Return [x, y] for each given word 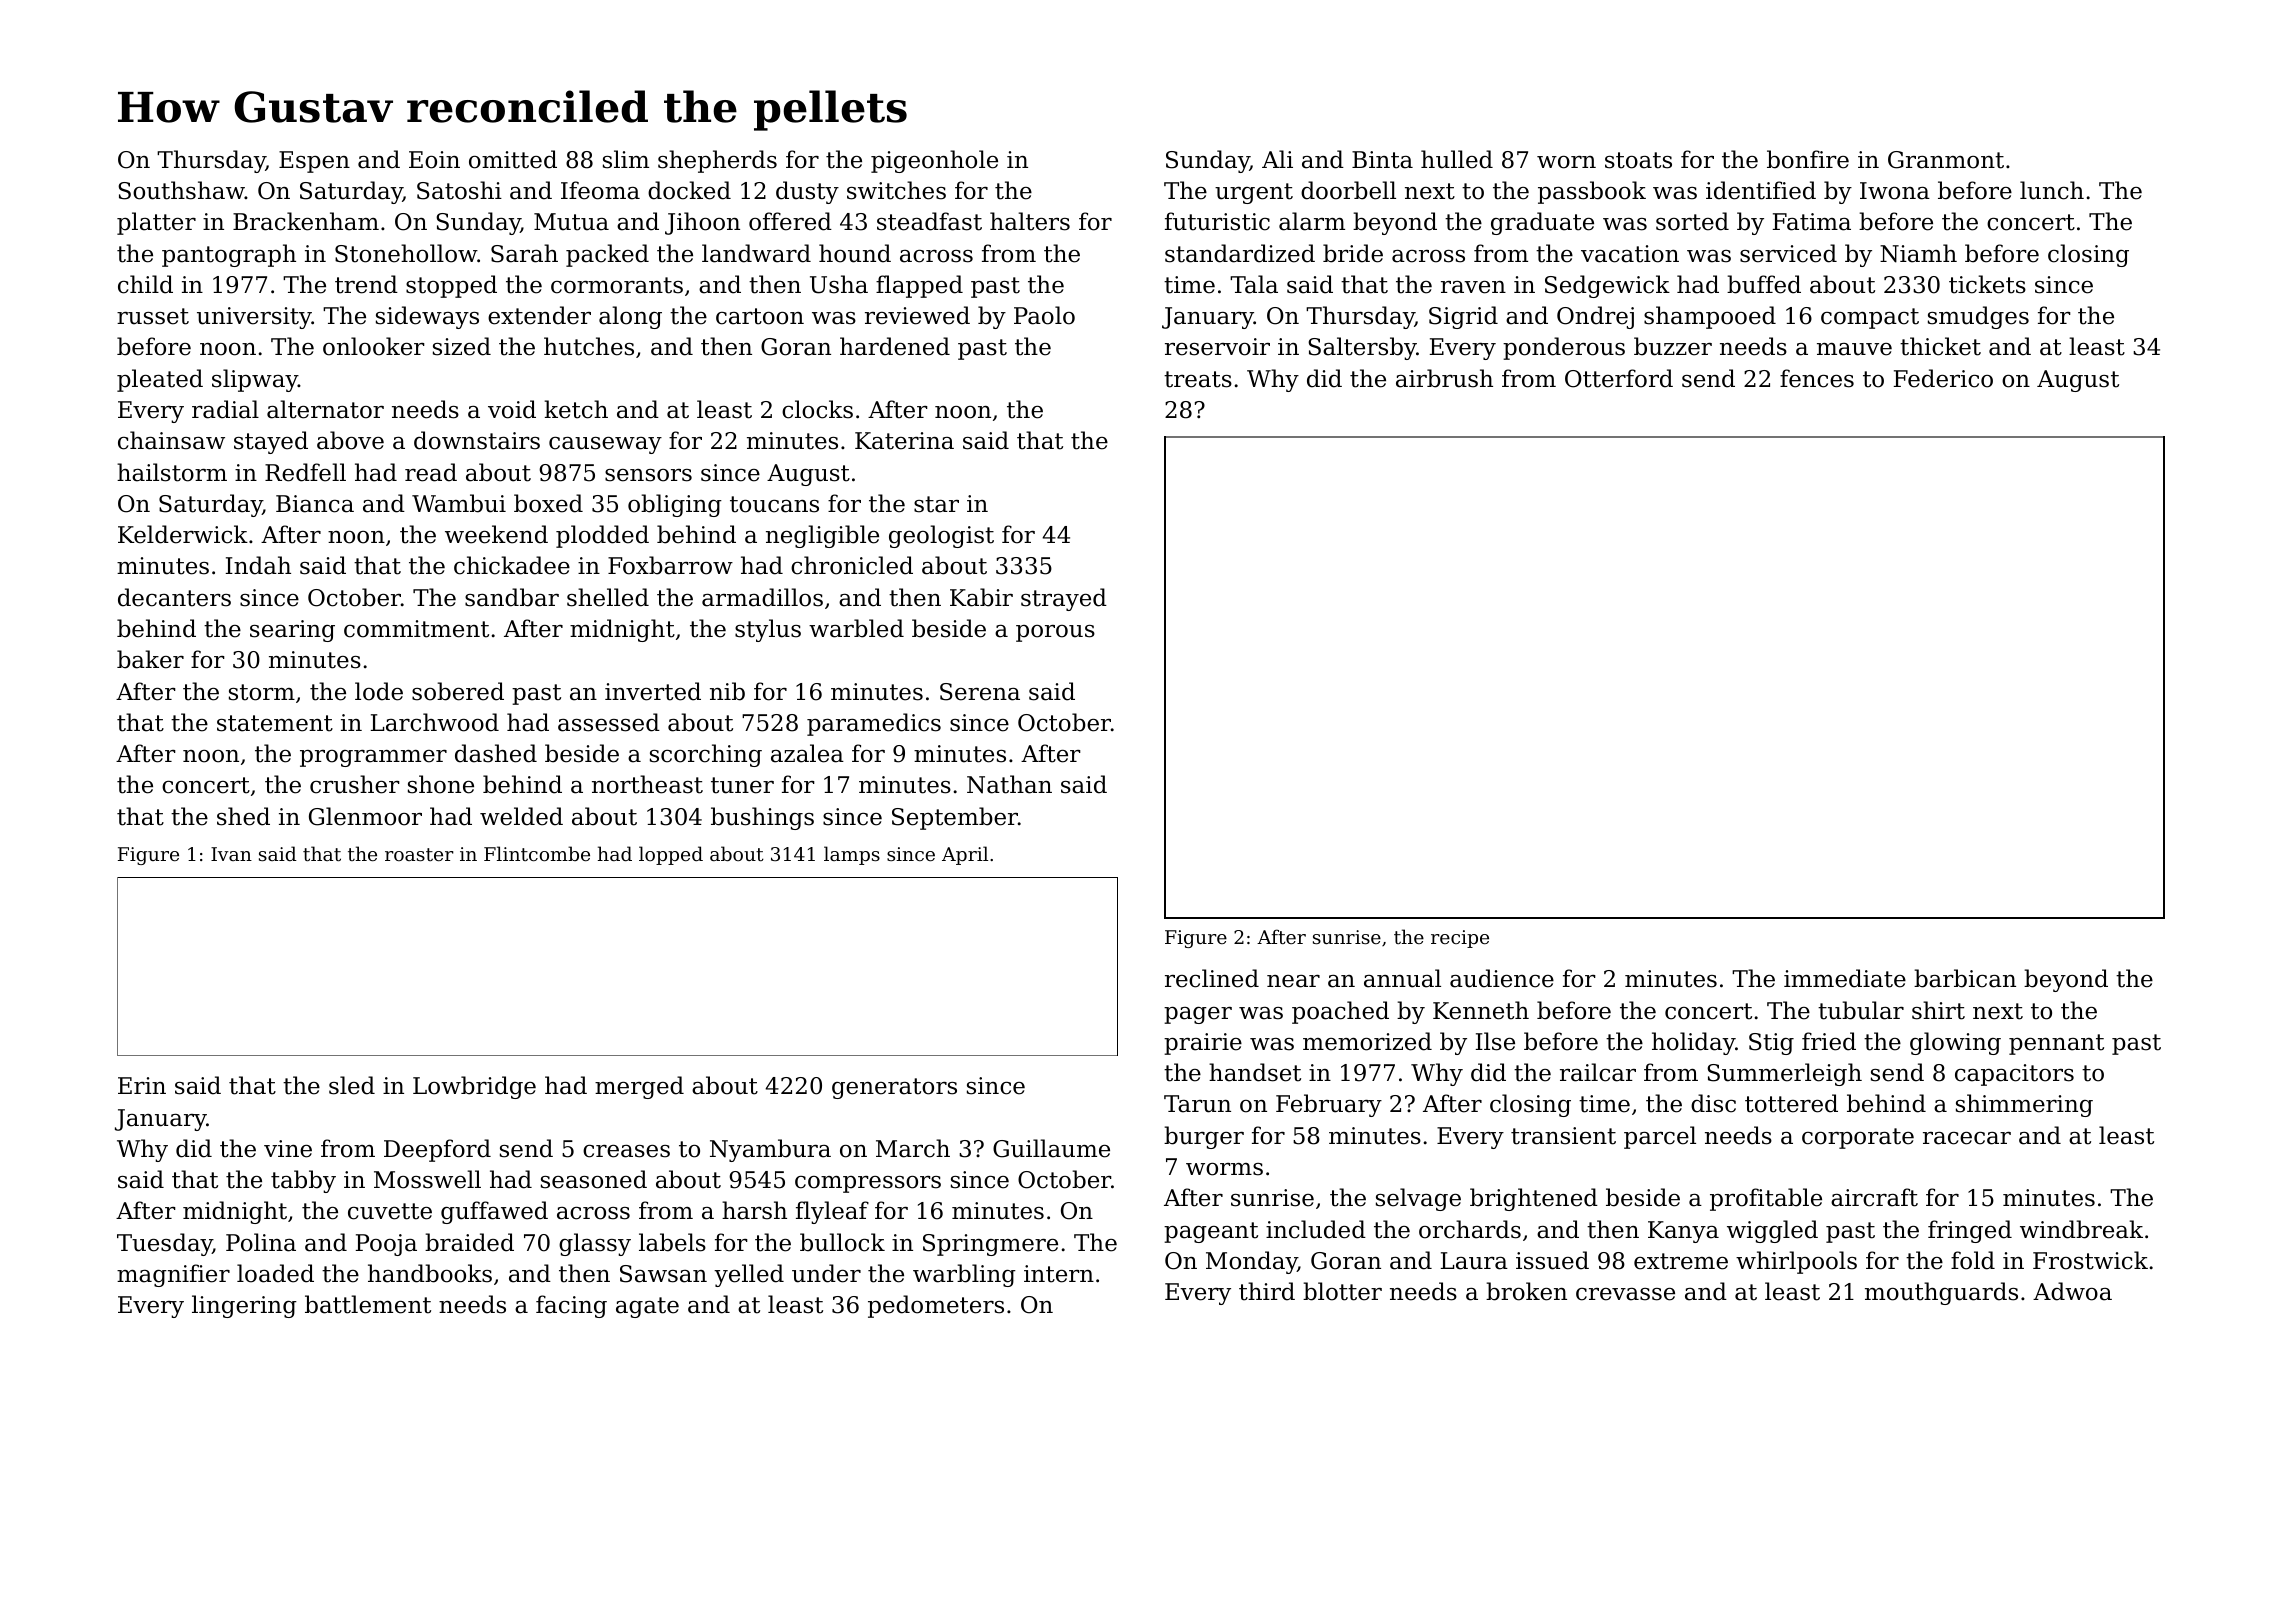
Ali [1277, 159]
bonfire [1808, 159]
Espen [314, 162]
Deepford [437, 1150]
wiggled [1772, 1231]
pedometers [936, 1306]
